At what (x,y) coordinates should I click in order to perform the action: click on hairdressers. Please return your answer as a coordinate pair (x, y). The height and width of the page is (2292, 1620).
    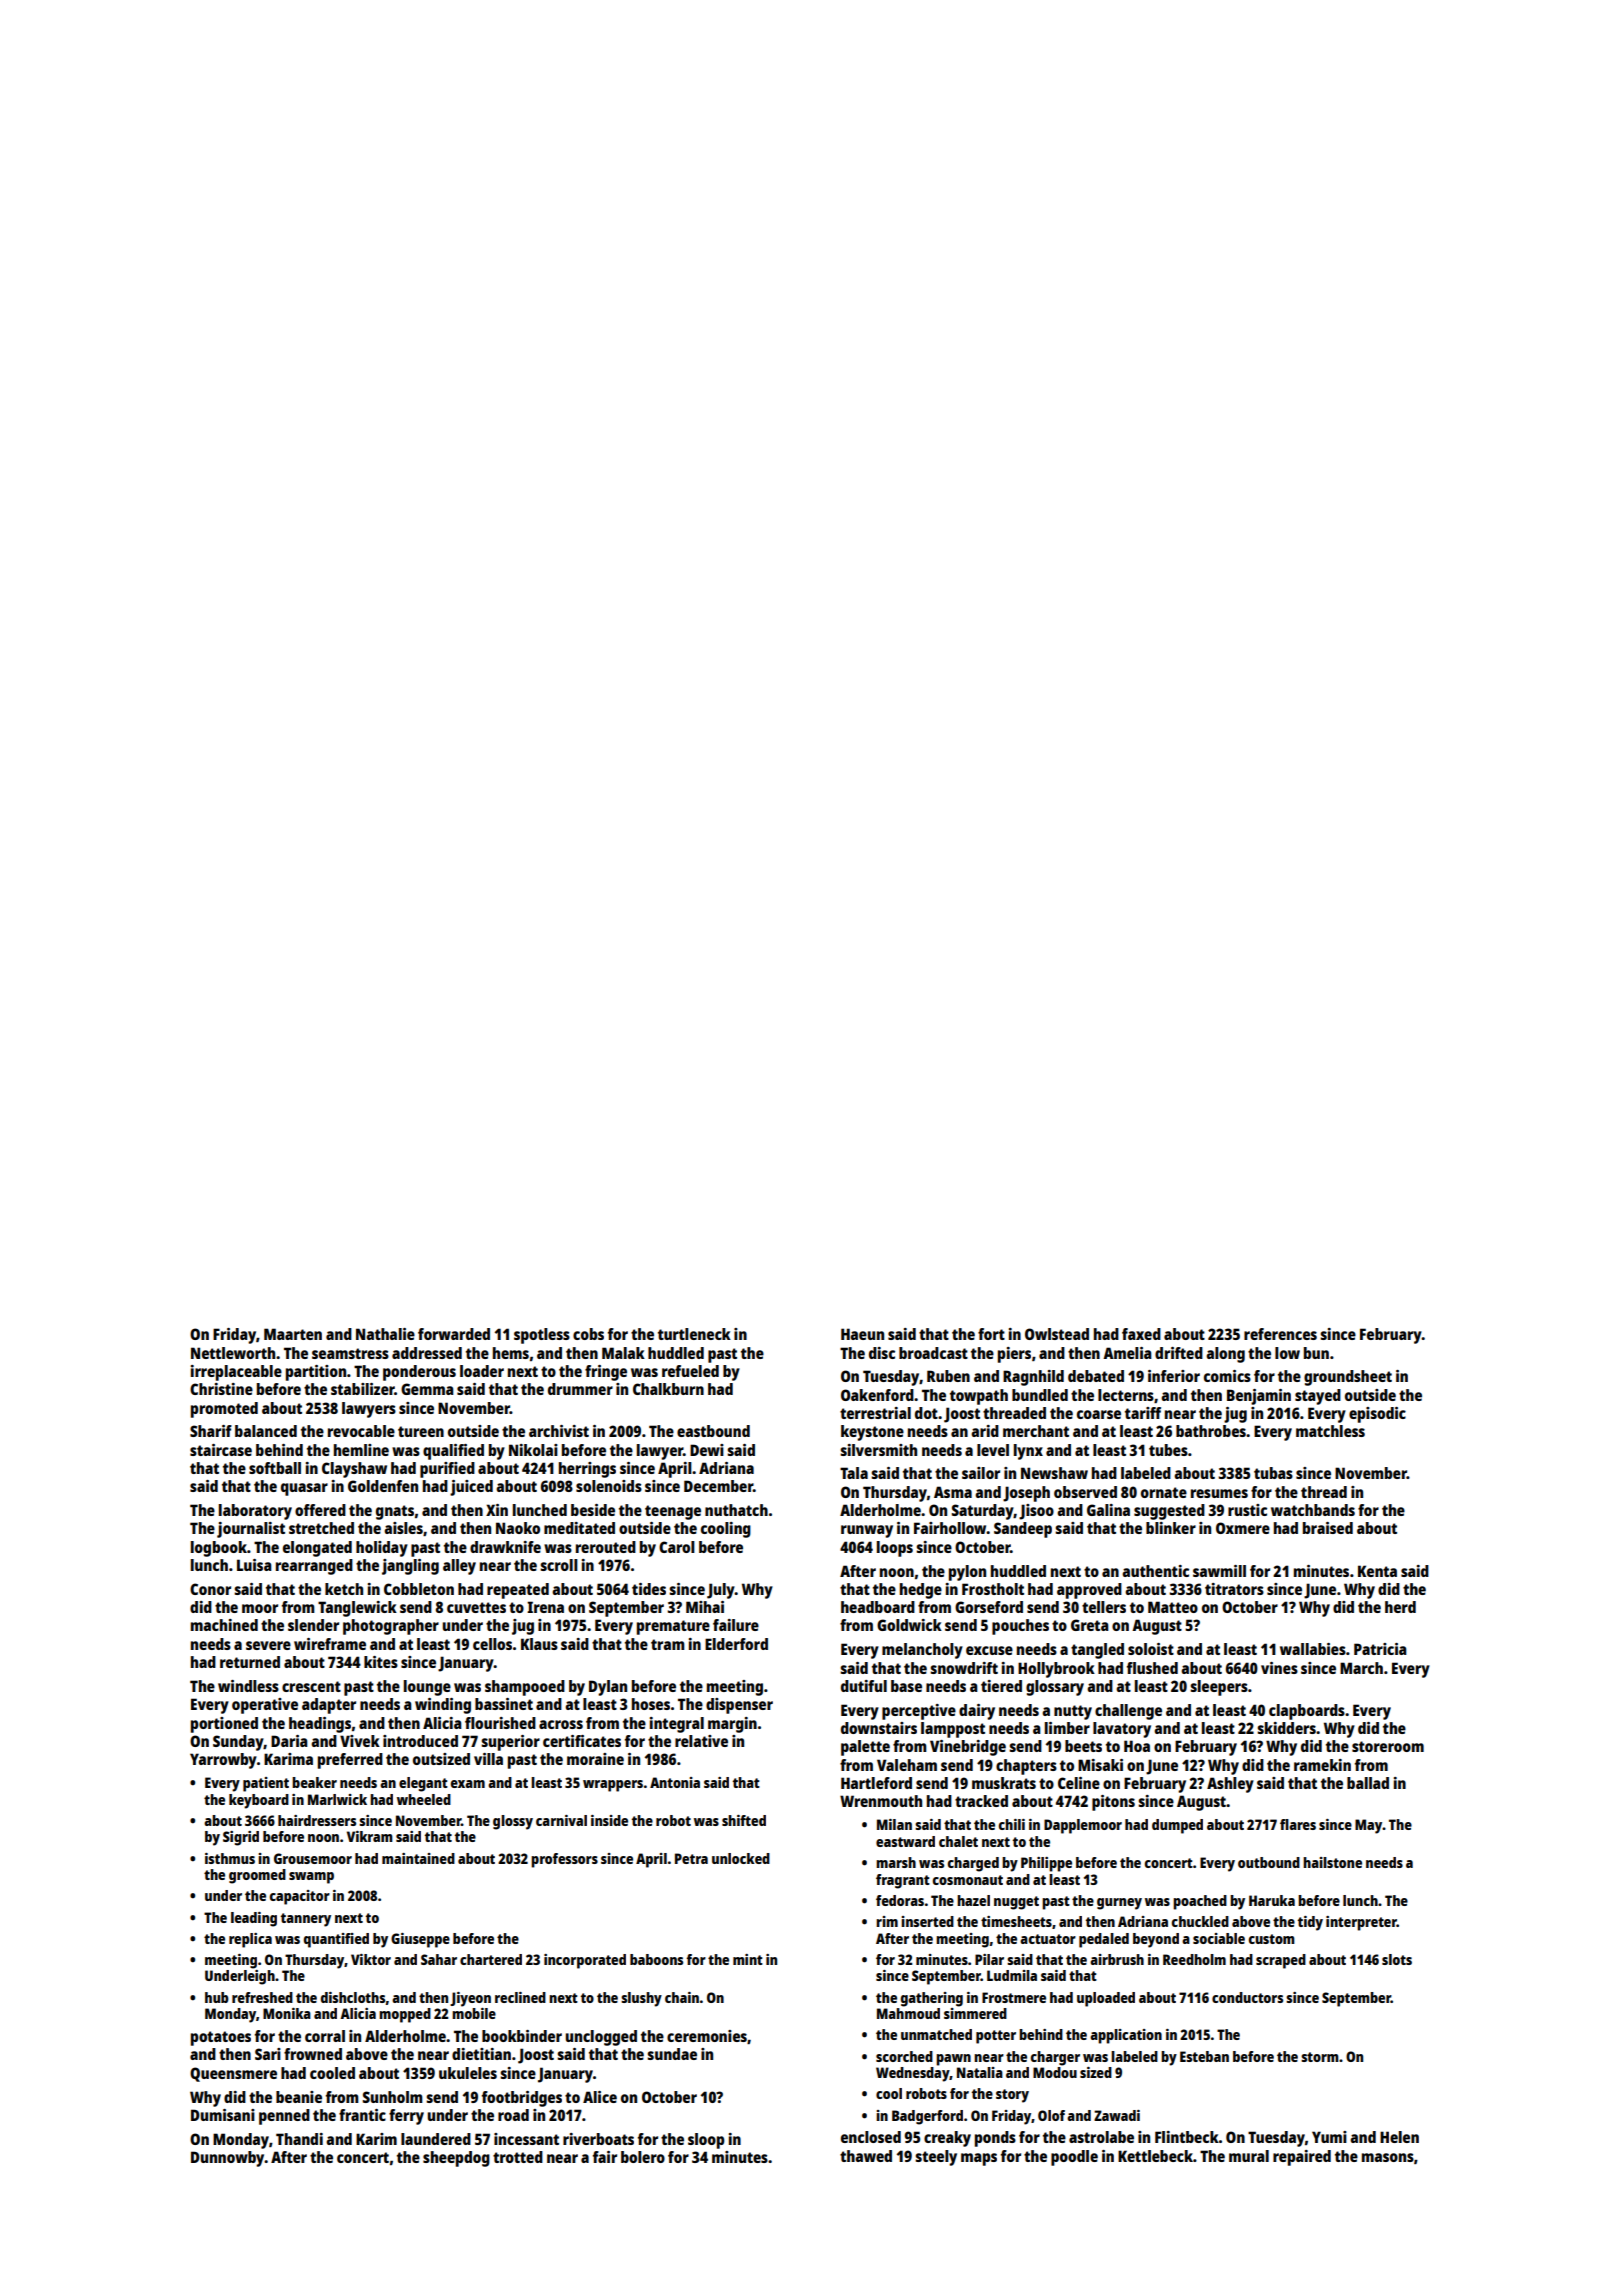
    Looking at the image, I should click on (317, 1820).
